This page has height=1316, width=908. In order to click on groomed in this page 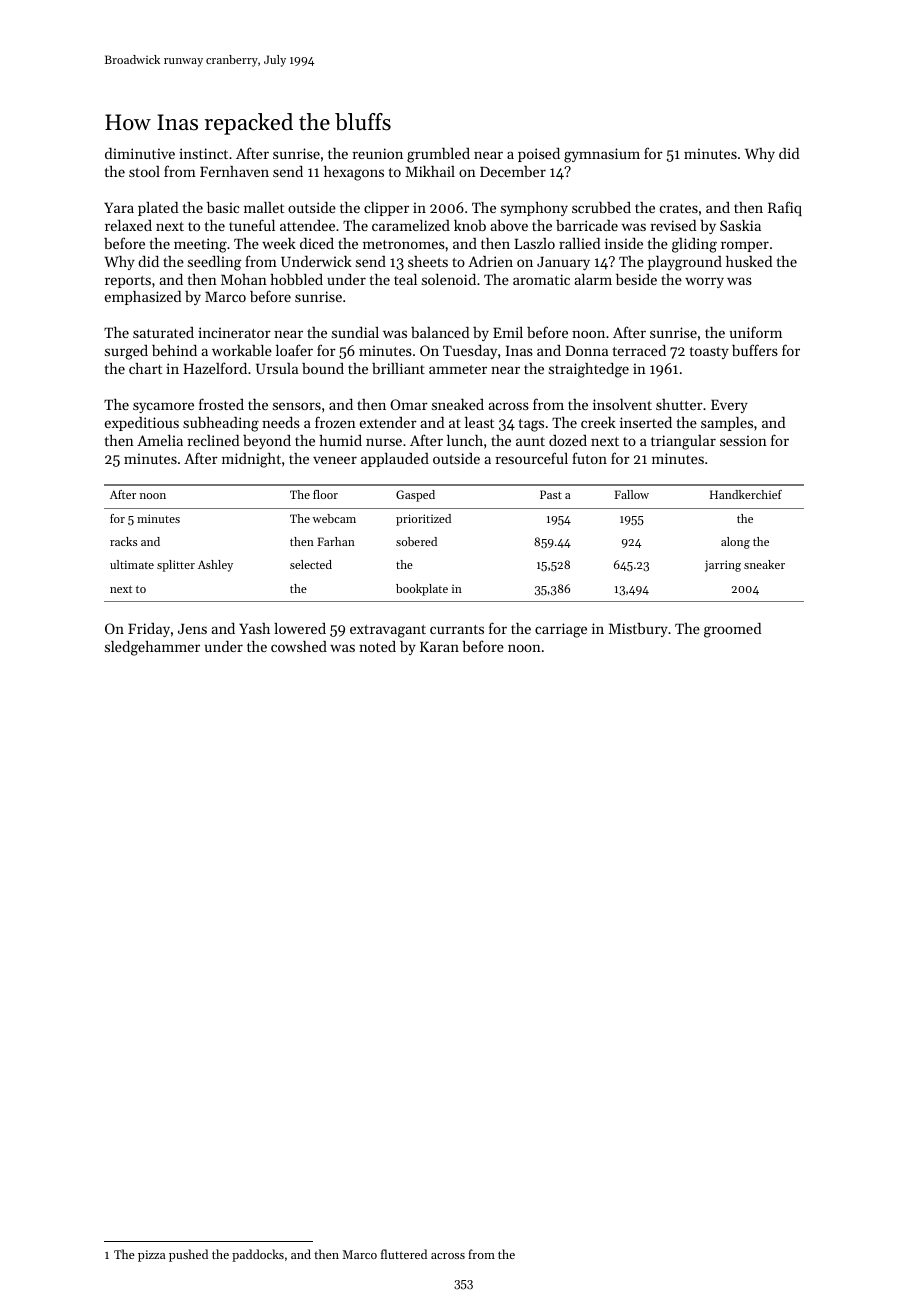, I will do `click(732, 630)`.
